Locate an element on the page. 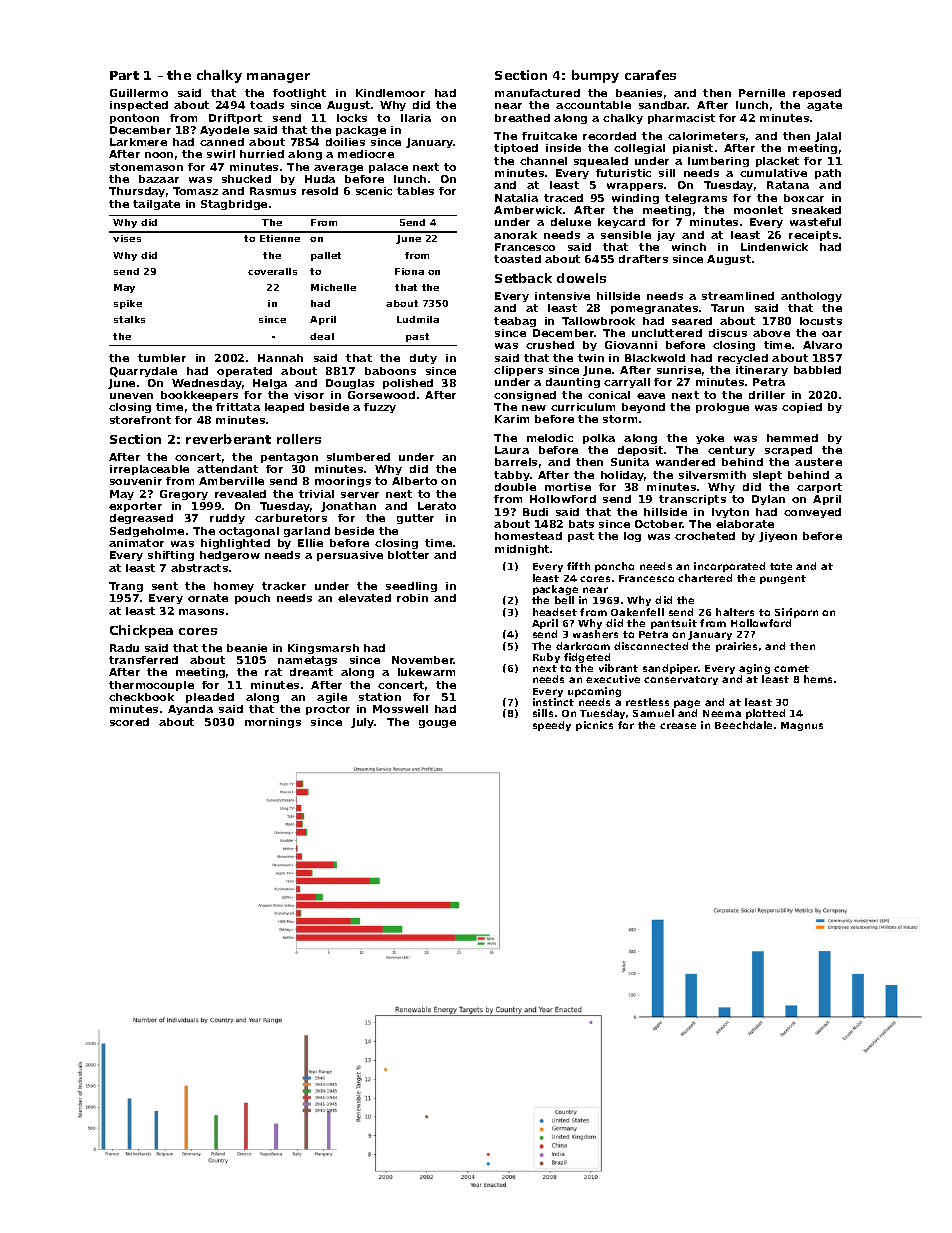  toads is located at coordinates (267, 105).
